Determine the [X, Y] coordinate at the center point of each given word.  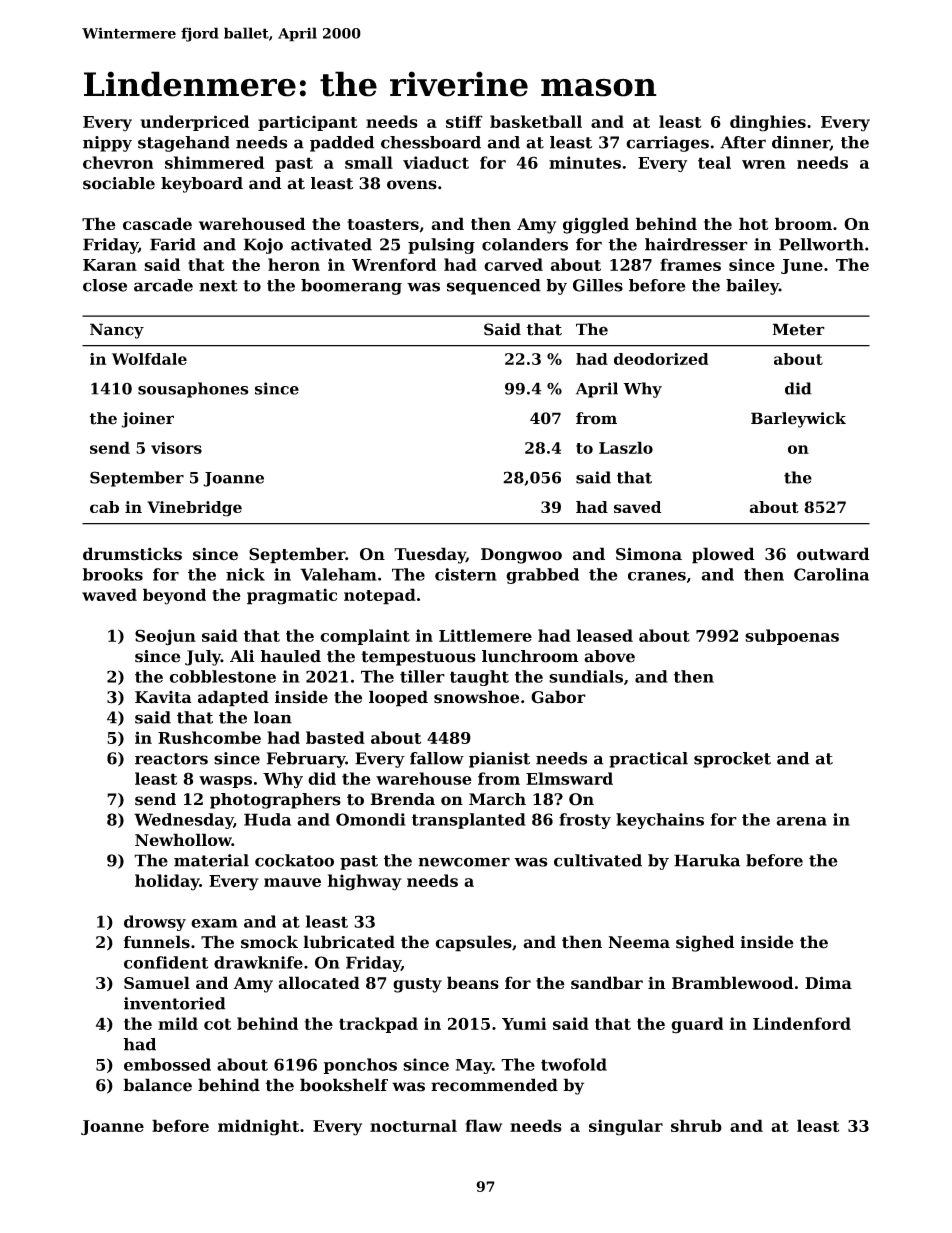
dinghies [768, 123]
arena [802, 821]
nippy [107, 144]
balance [157, 1085]
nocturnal [413, 1125]
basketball [536, 121]
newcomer [464, 862]
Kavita [163, 697]
